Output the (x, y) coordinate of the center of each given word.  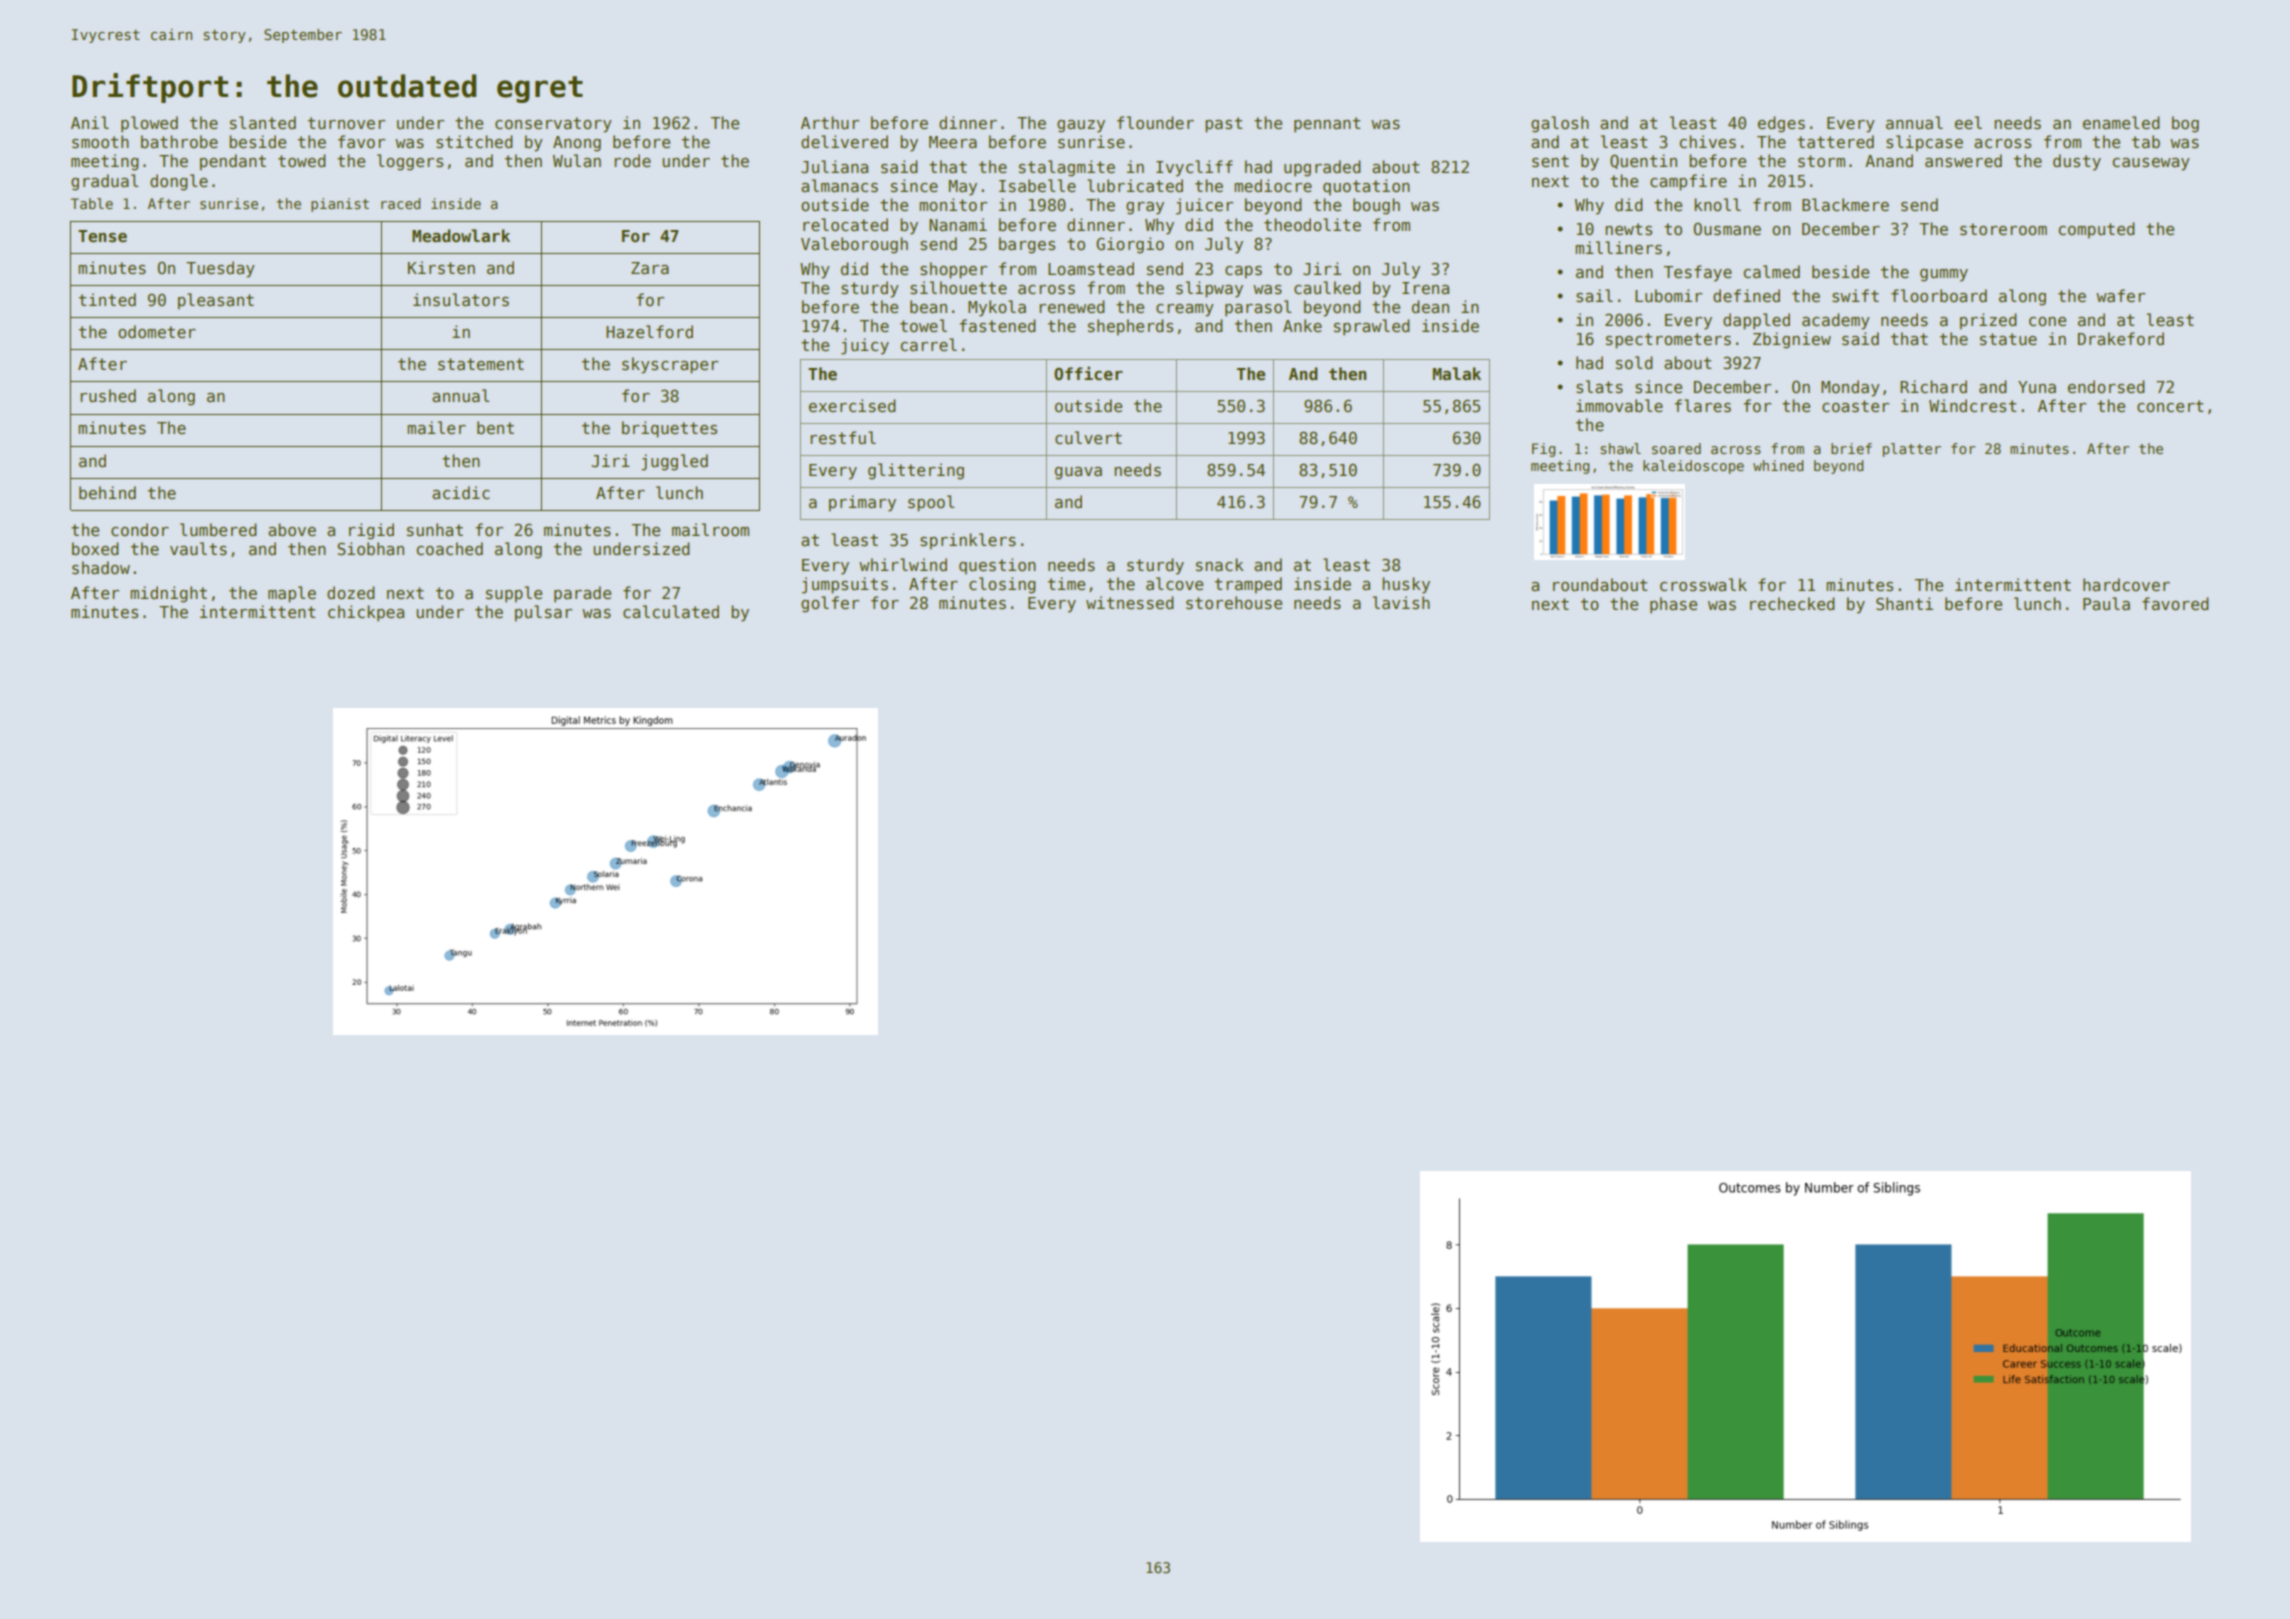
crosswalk (1703, 585)
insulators (461, 300)
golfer (830, 604)
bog (2185, 124)
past (1223, 125)
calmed (1771, 271)
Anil (90, 122)
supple (514, 594)
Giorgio (1130, 245)
